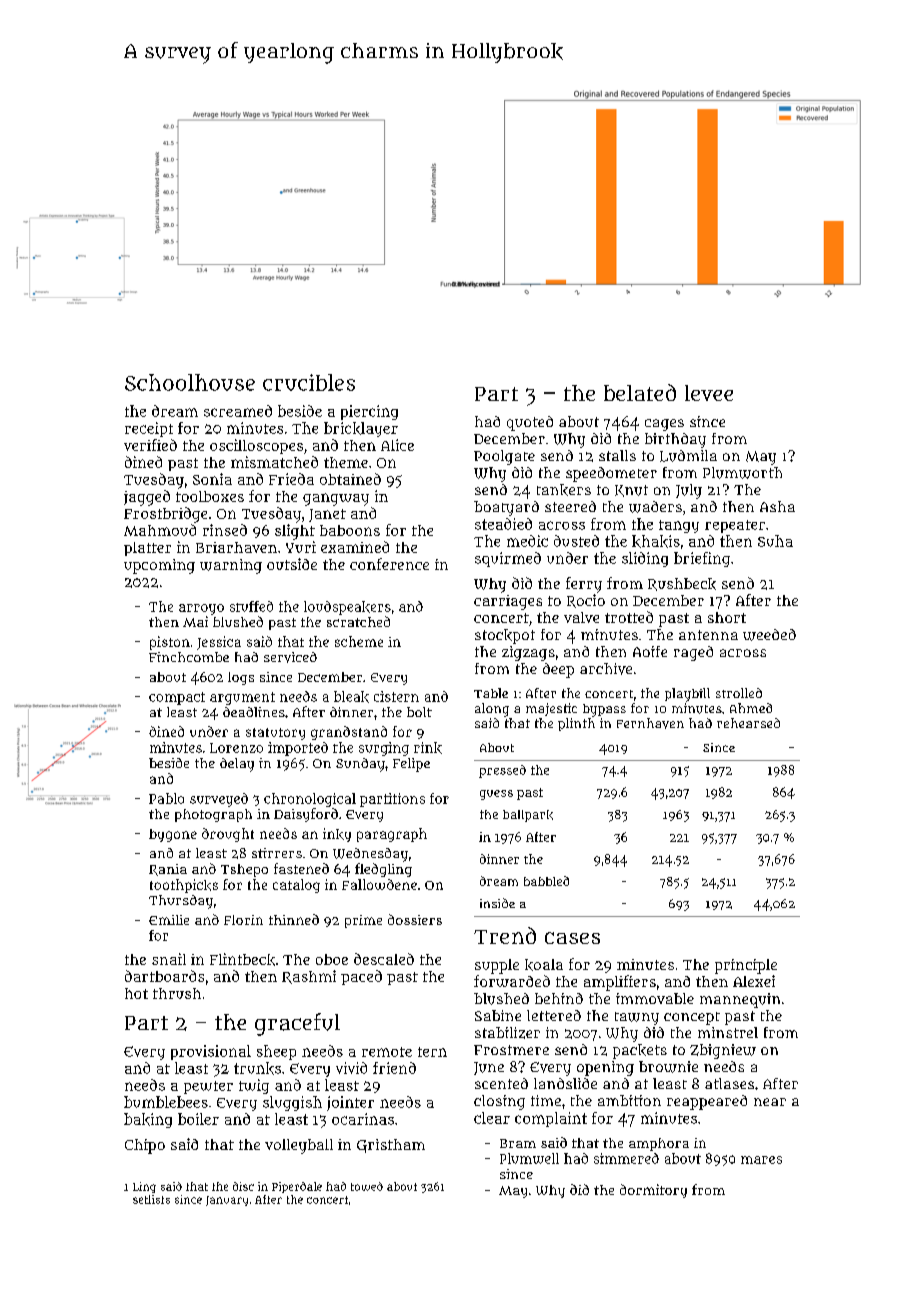 The width and height of the image is (924, 1308). What do you see at coordinates (276, 1052) in the image?
I see `sheep` at bounding box center [276, 1052].
